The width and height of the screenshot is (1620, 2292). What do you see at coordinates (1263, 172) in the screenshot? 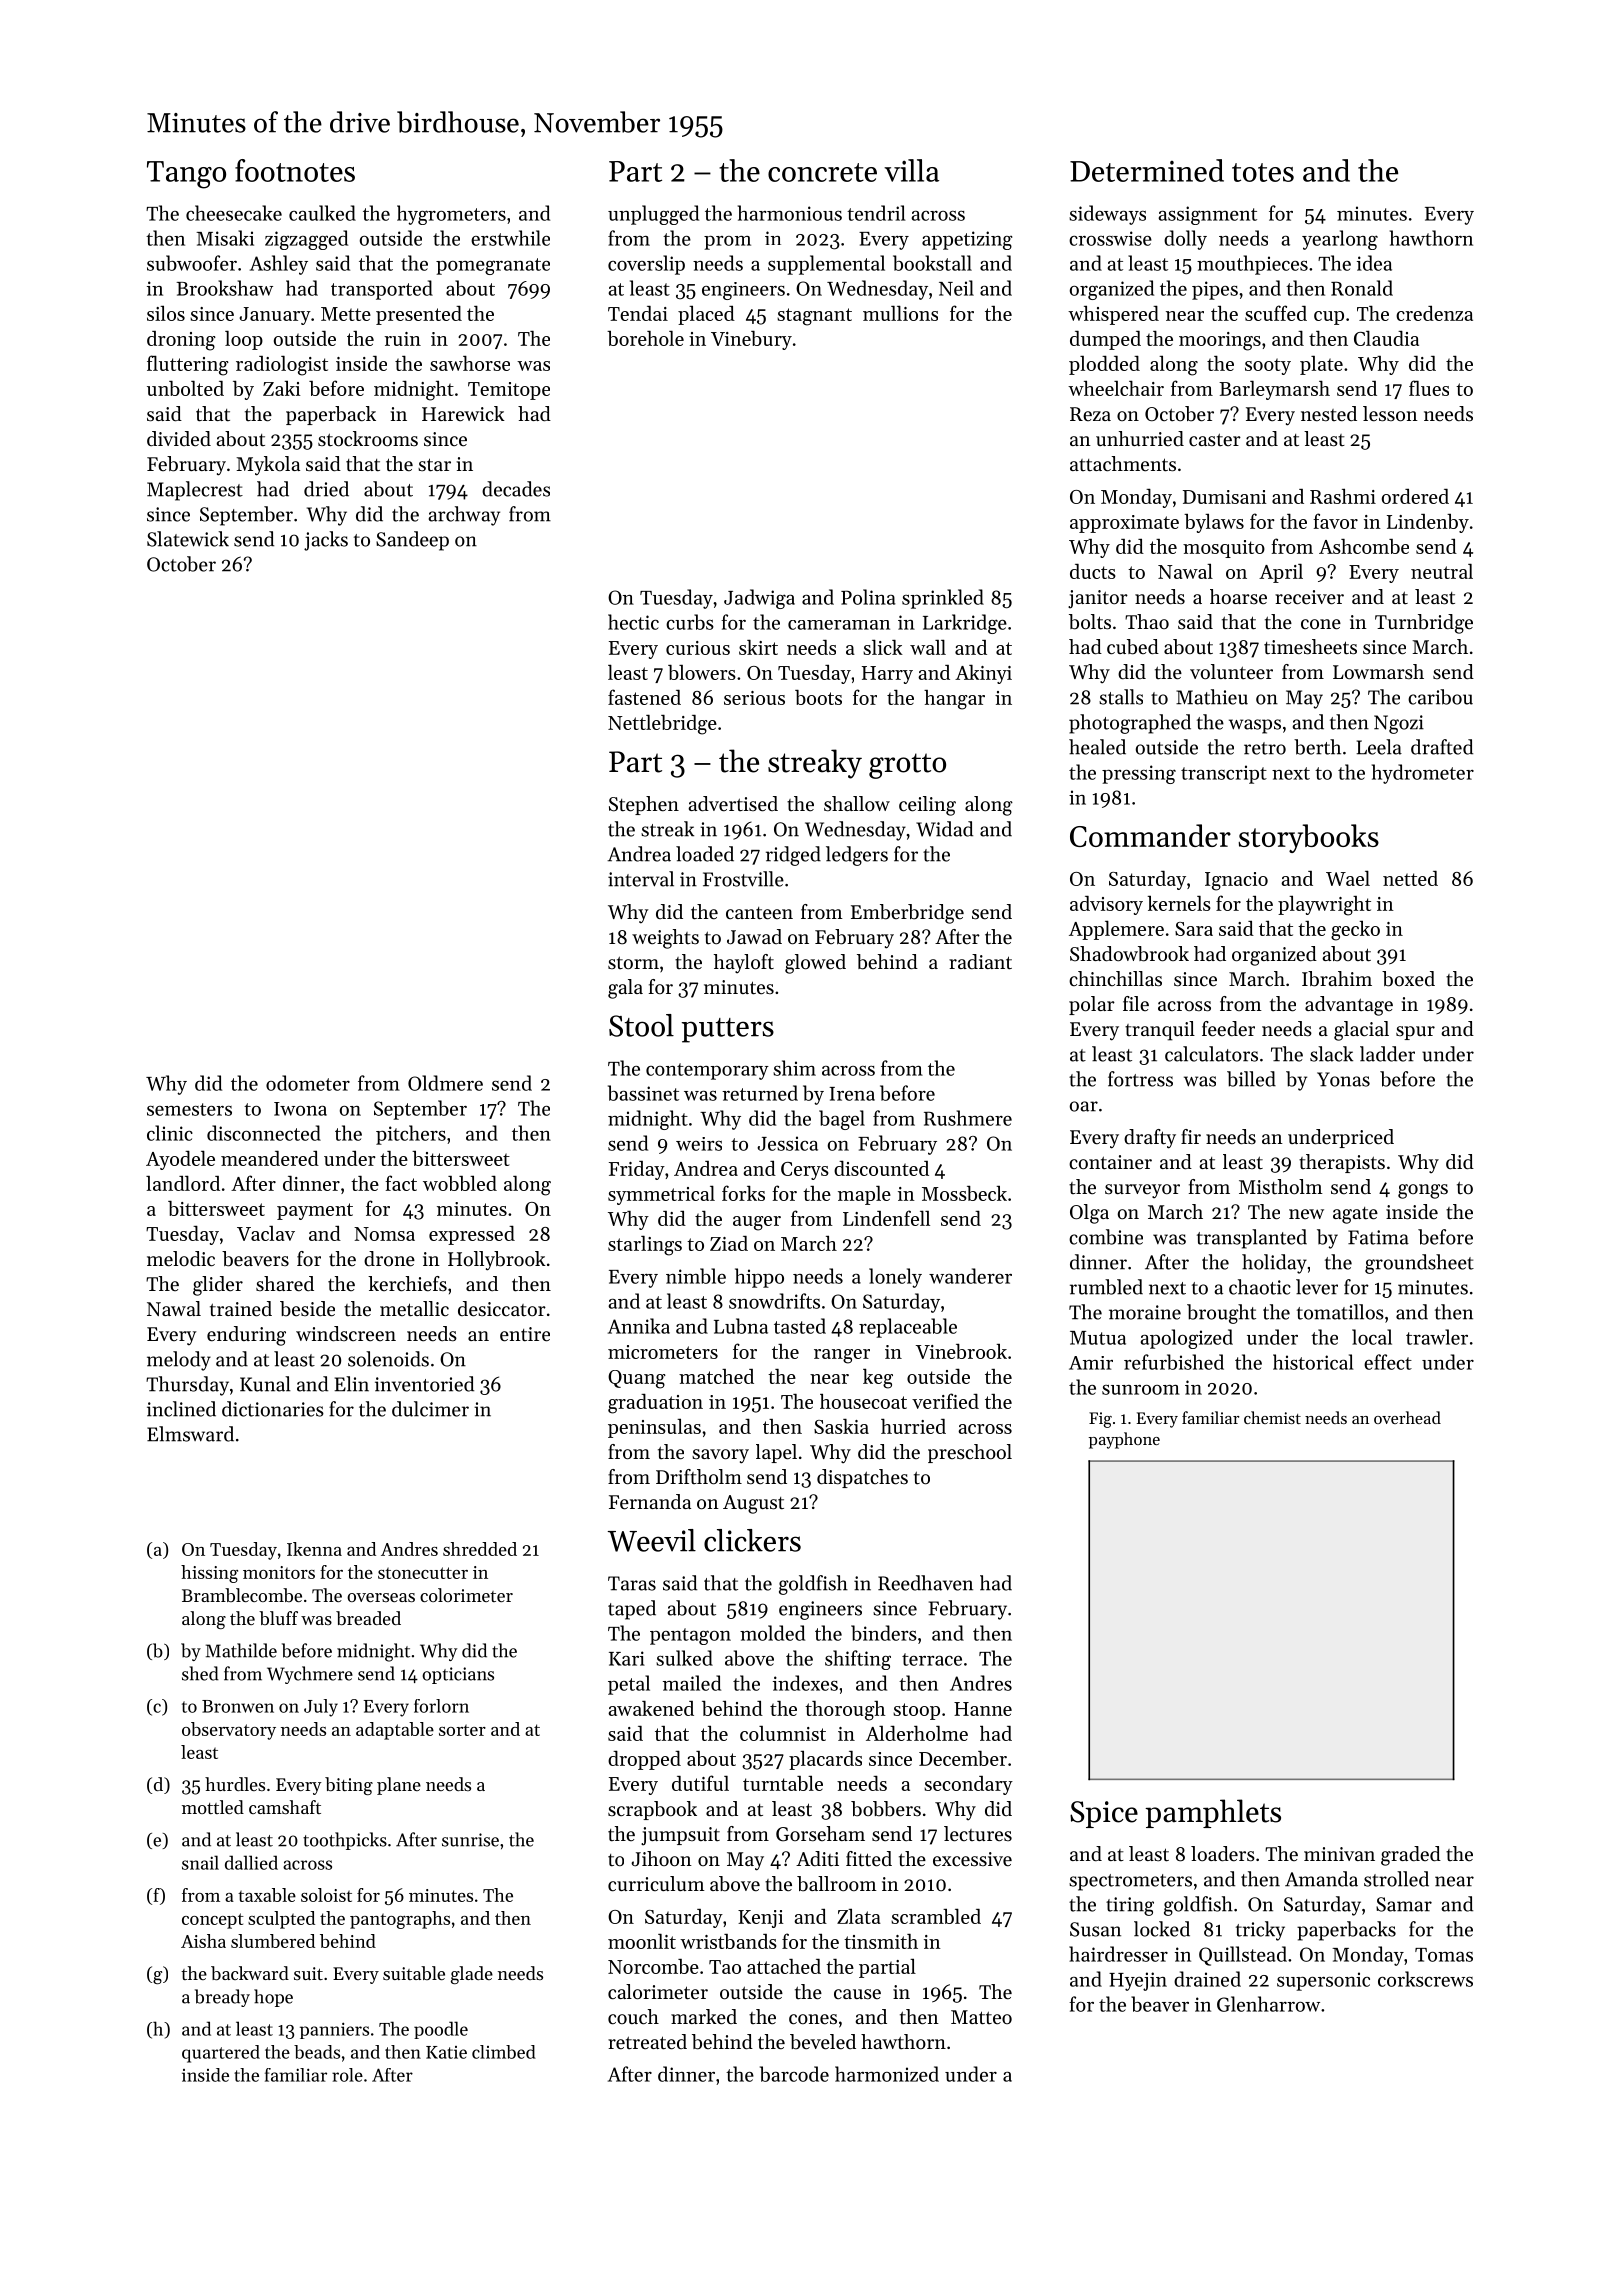
I see `totes` at bounding box center [1263, 172].
